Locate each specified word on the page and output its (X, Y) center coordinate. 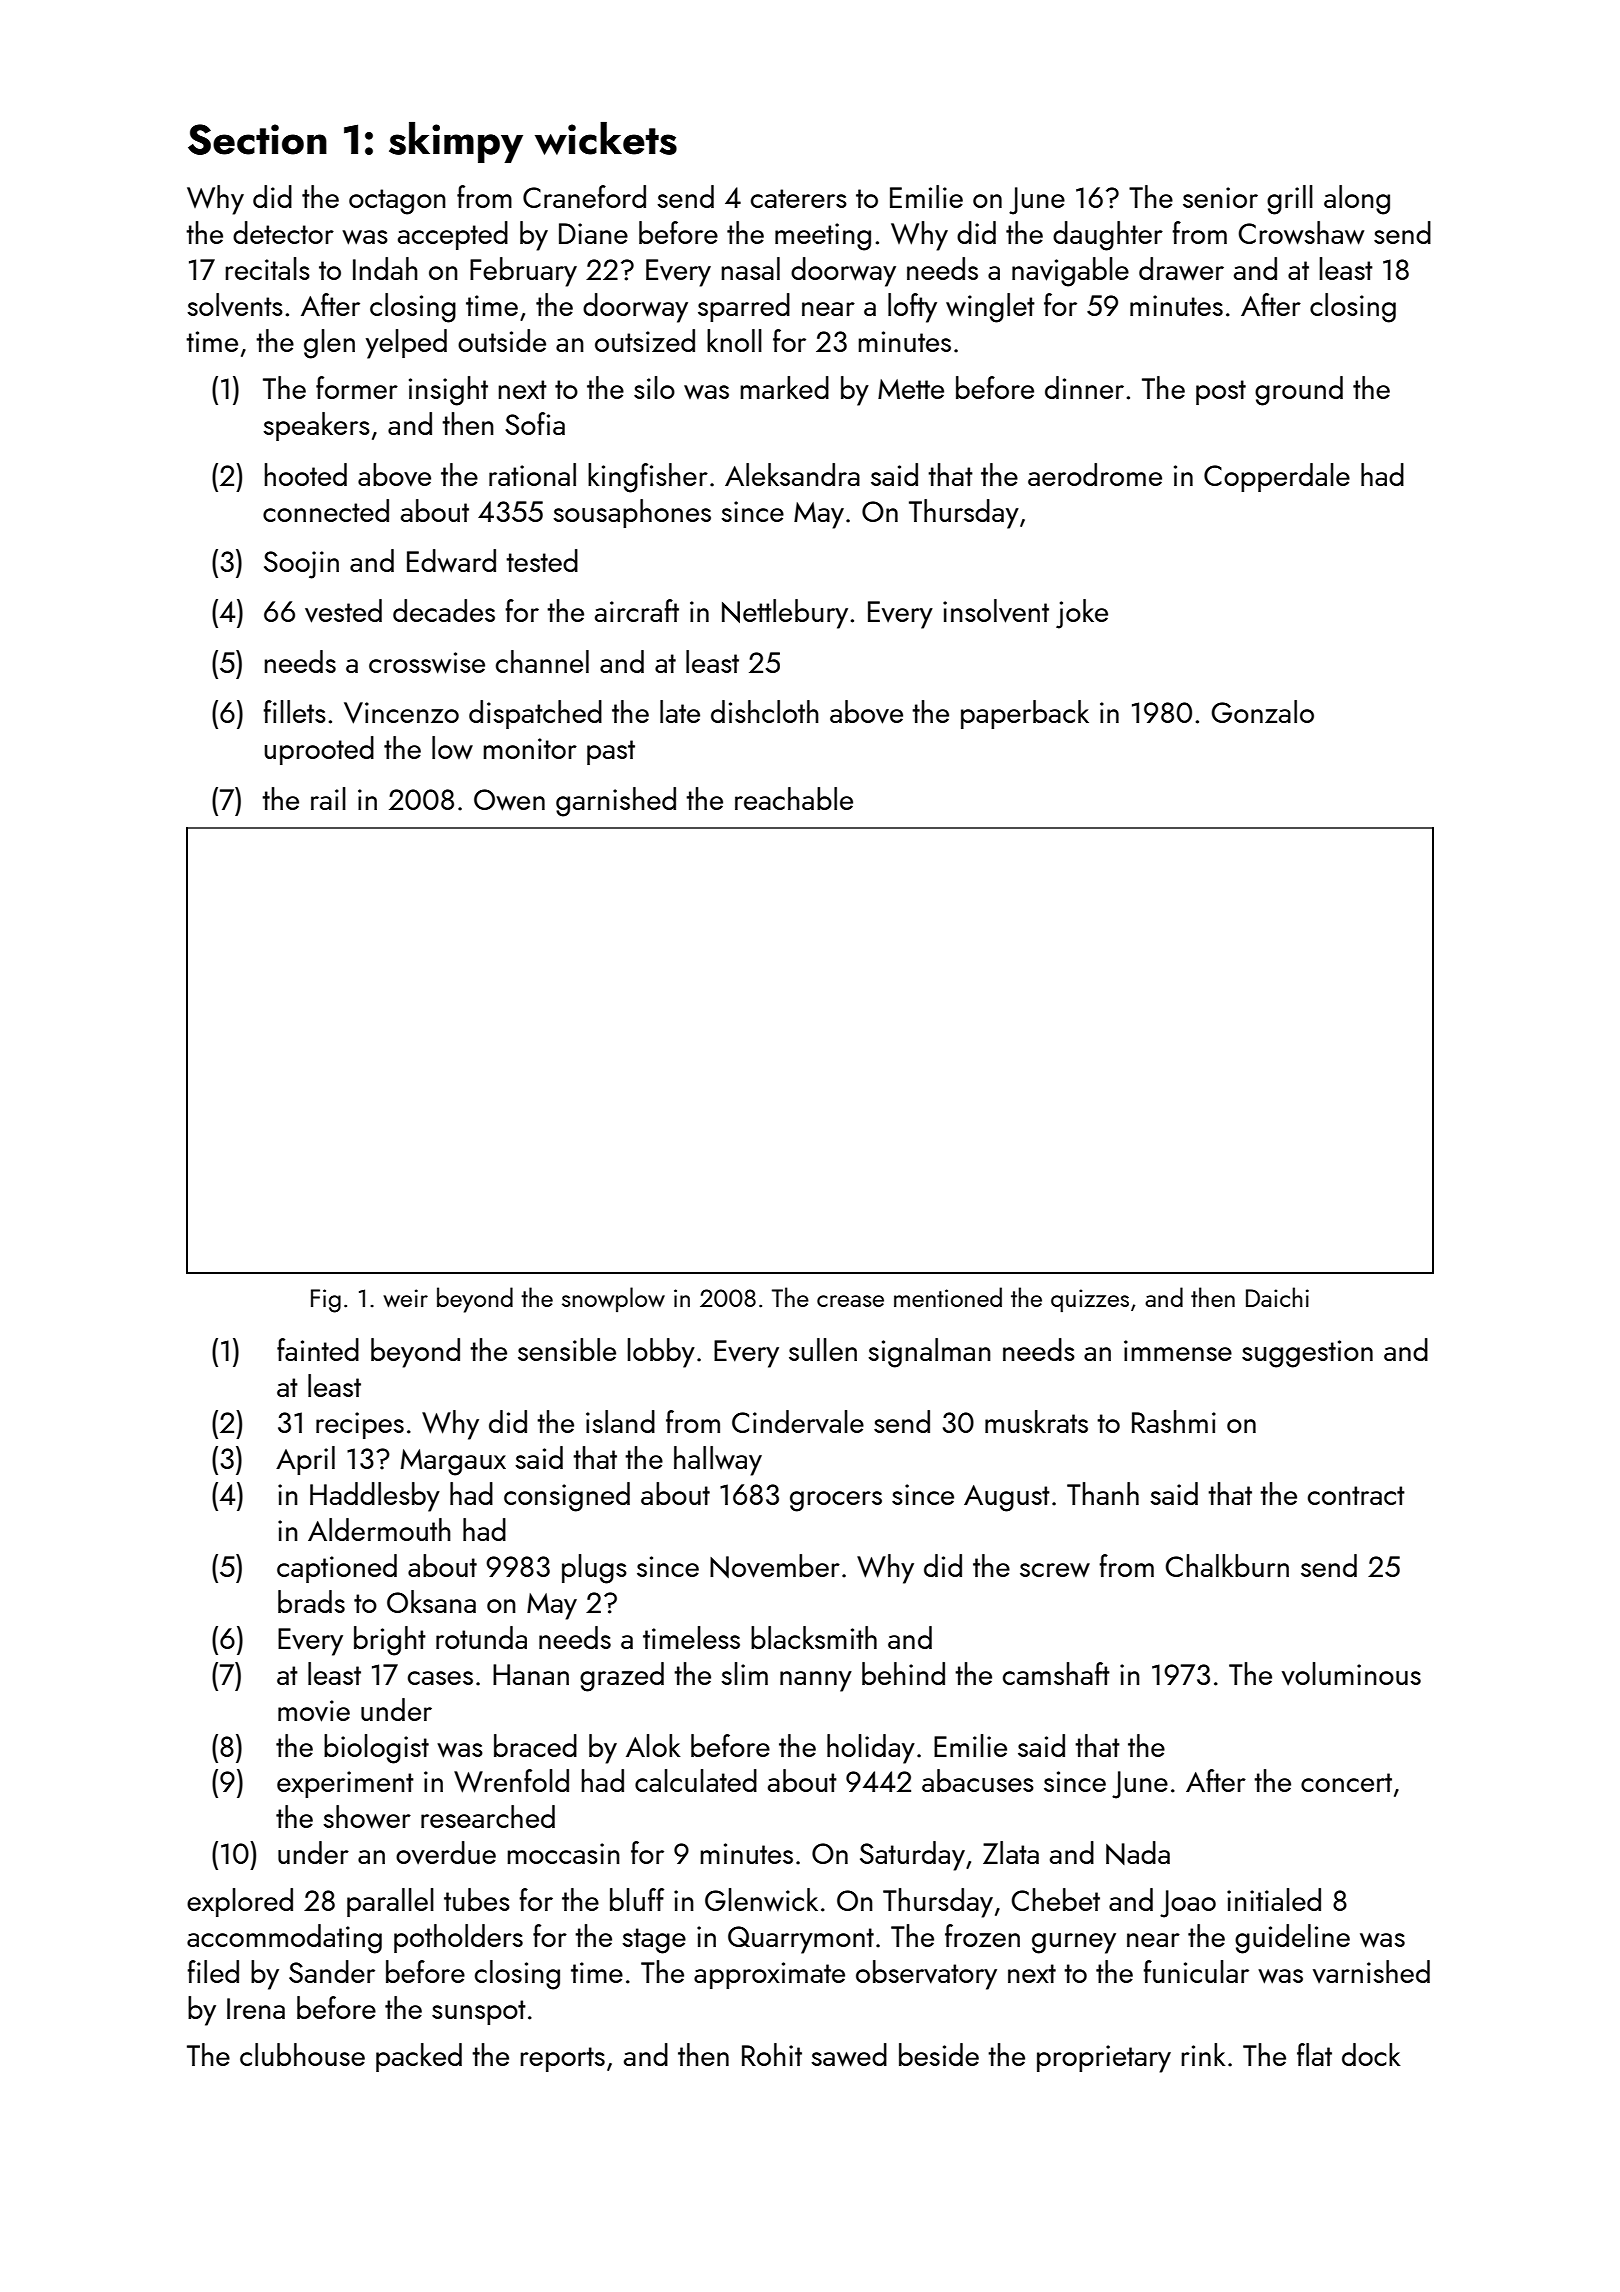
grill (1290, 200)
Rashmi (1174, 1421)
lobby (661, 1353)
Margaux (453, 1462)
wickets (606, 138)
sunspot (479, 2012)
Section (257, 139)
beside (939, 2054)
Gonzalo (1263, 711)
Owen (509, 800)
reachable (794, 798)
